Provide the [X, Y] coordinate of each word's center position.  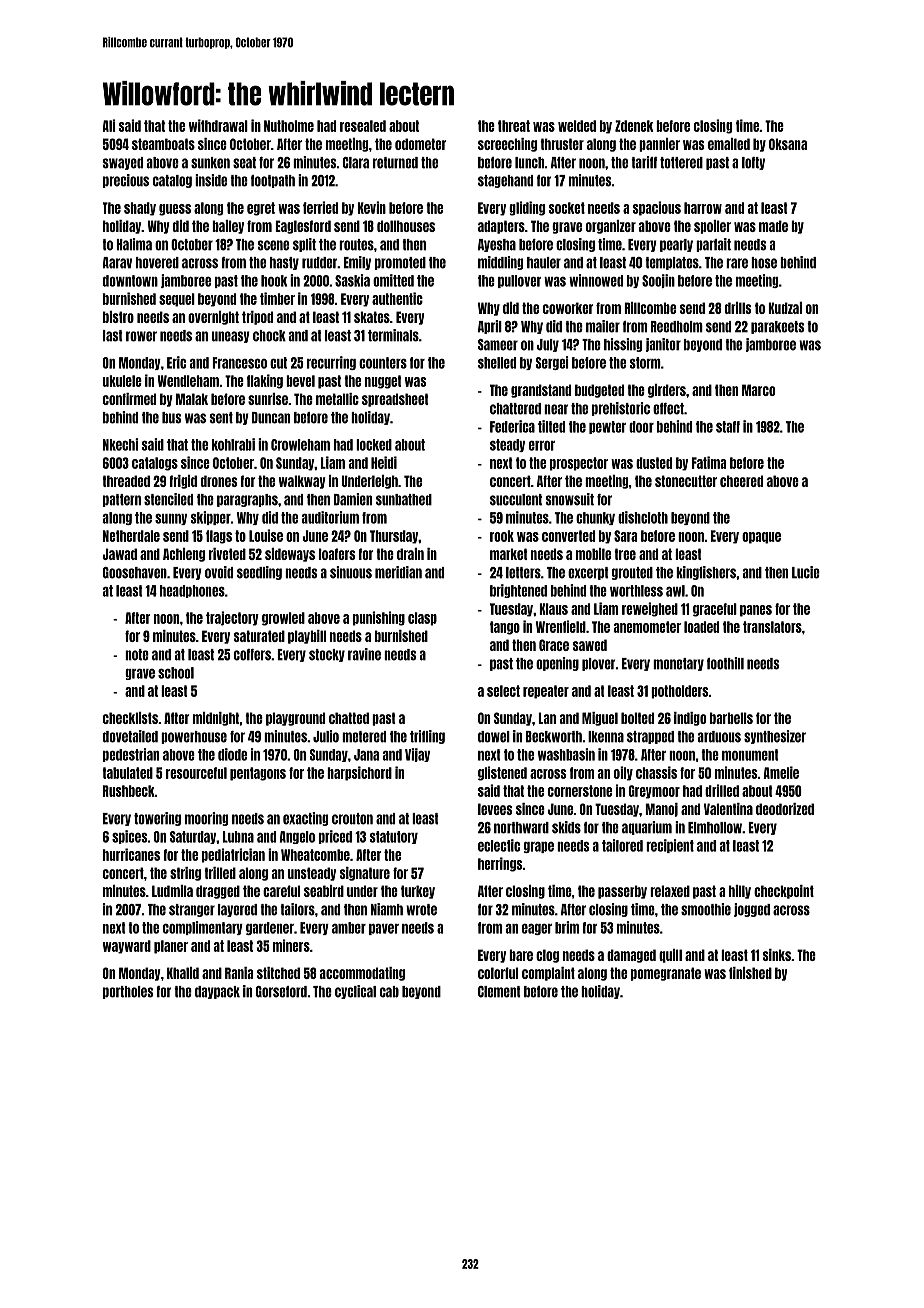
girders [667, 391]
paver [384, 929]
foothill [725, 663]
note [137, 655]
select [503, 691]
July [548, 345]
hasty [284, 263]
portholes [128, 992]
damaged [631, 956]
